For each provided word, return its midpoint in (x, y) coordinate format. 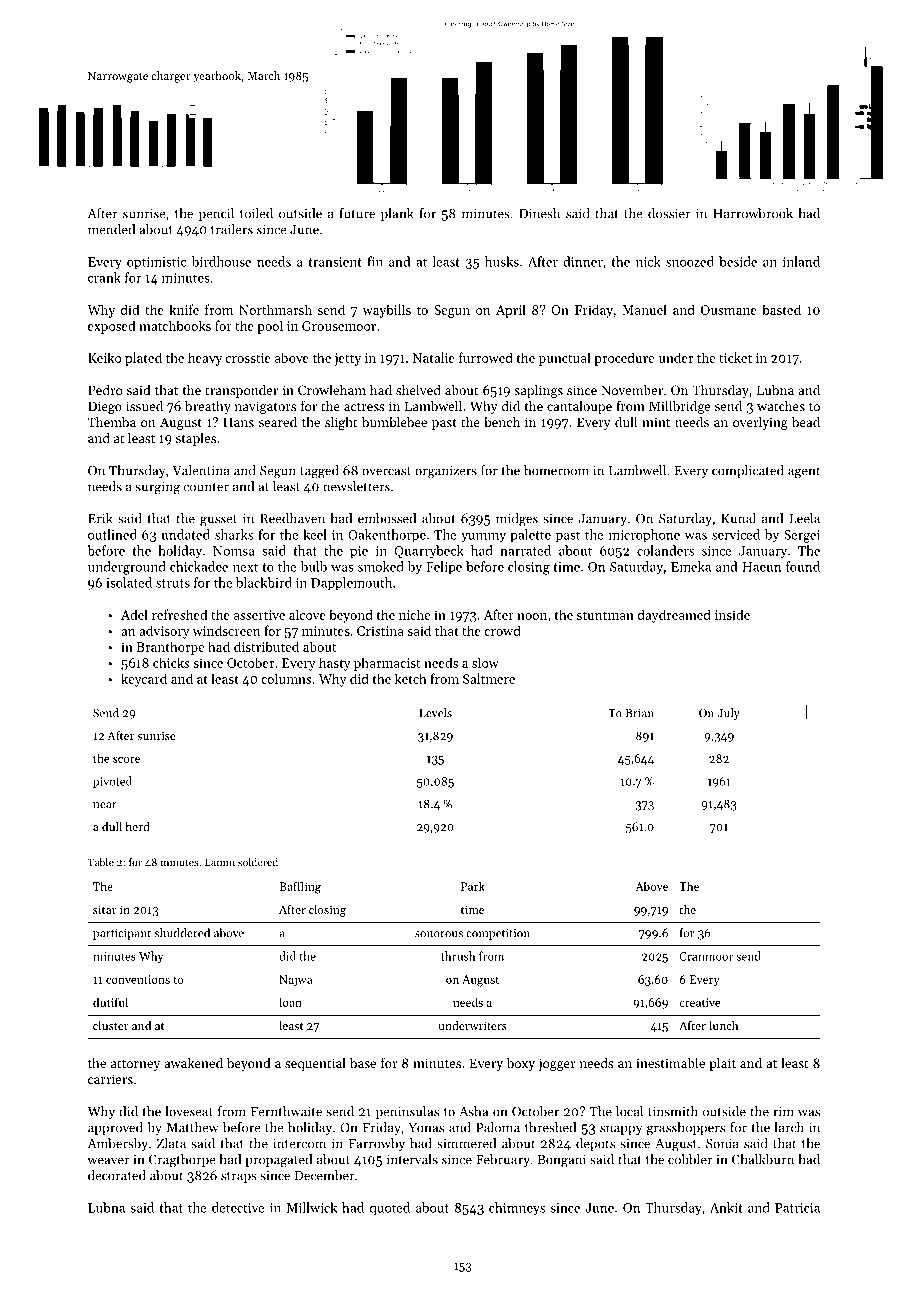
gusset (218, 521)
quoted (390, 1208)
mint (656, 422)
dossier (669, 213)
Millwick (312, 1207)
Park (473, 886)
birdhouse (221, 261)
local (629, 1111)
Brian (639, 713)
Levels (435, 713)
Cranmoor (706, 956)
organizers (446, 472)
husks (502, 261)
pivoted (112, 782)
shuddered (182, 933)
